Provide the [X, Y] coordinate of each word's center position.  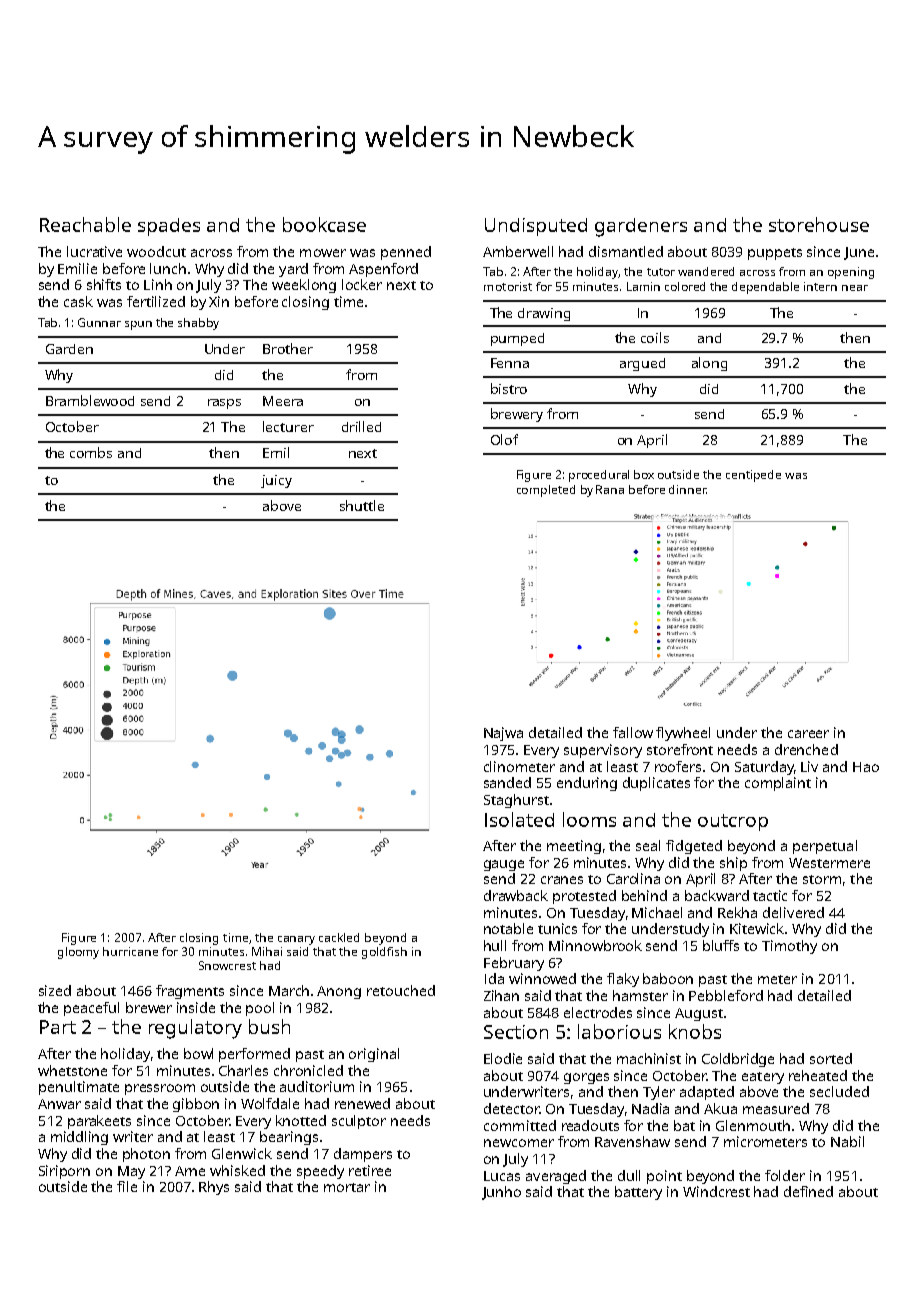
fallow [633, 732]
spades [169, 227]
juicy [276, 481]
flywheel [683, 734]
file [127, 1186]
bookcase [324, 224]
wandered [706, 271]
